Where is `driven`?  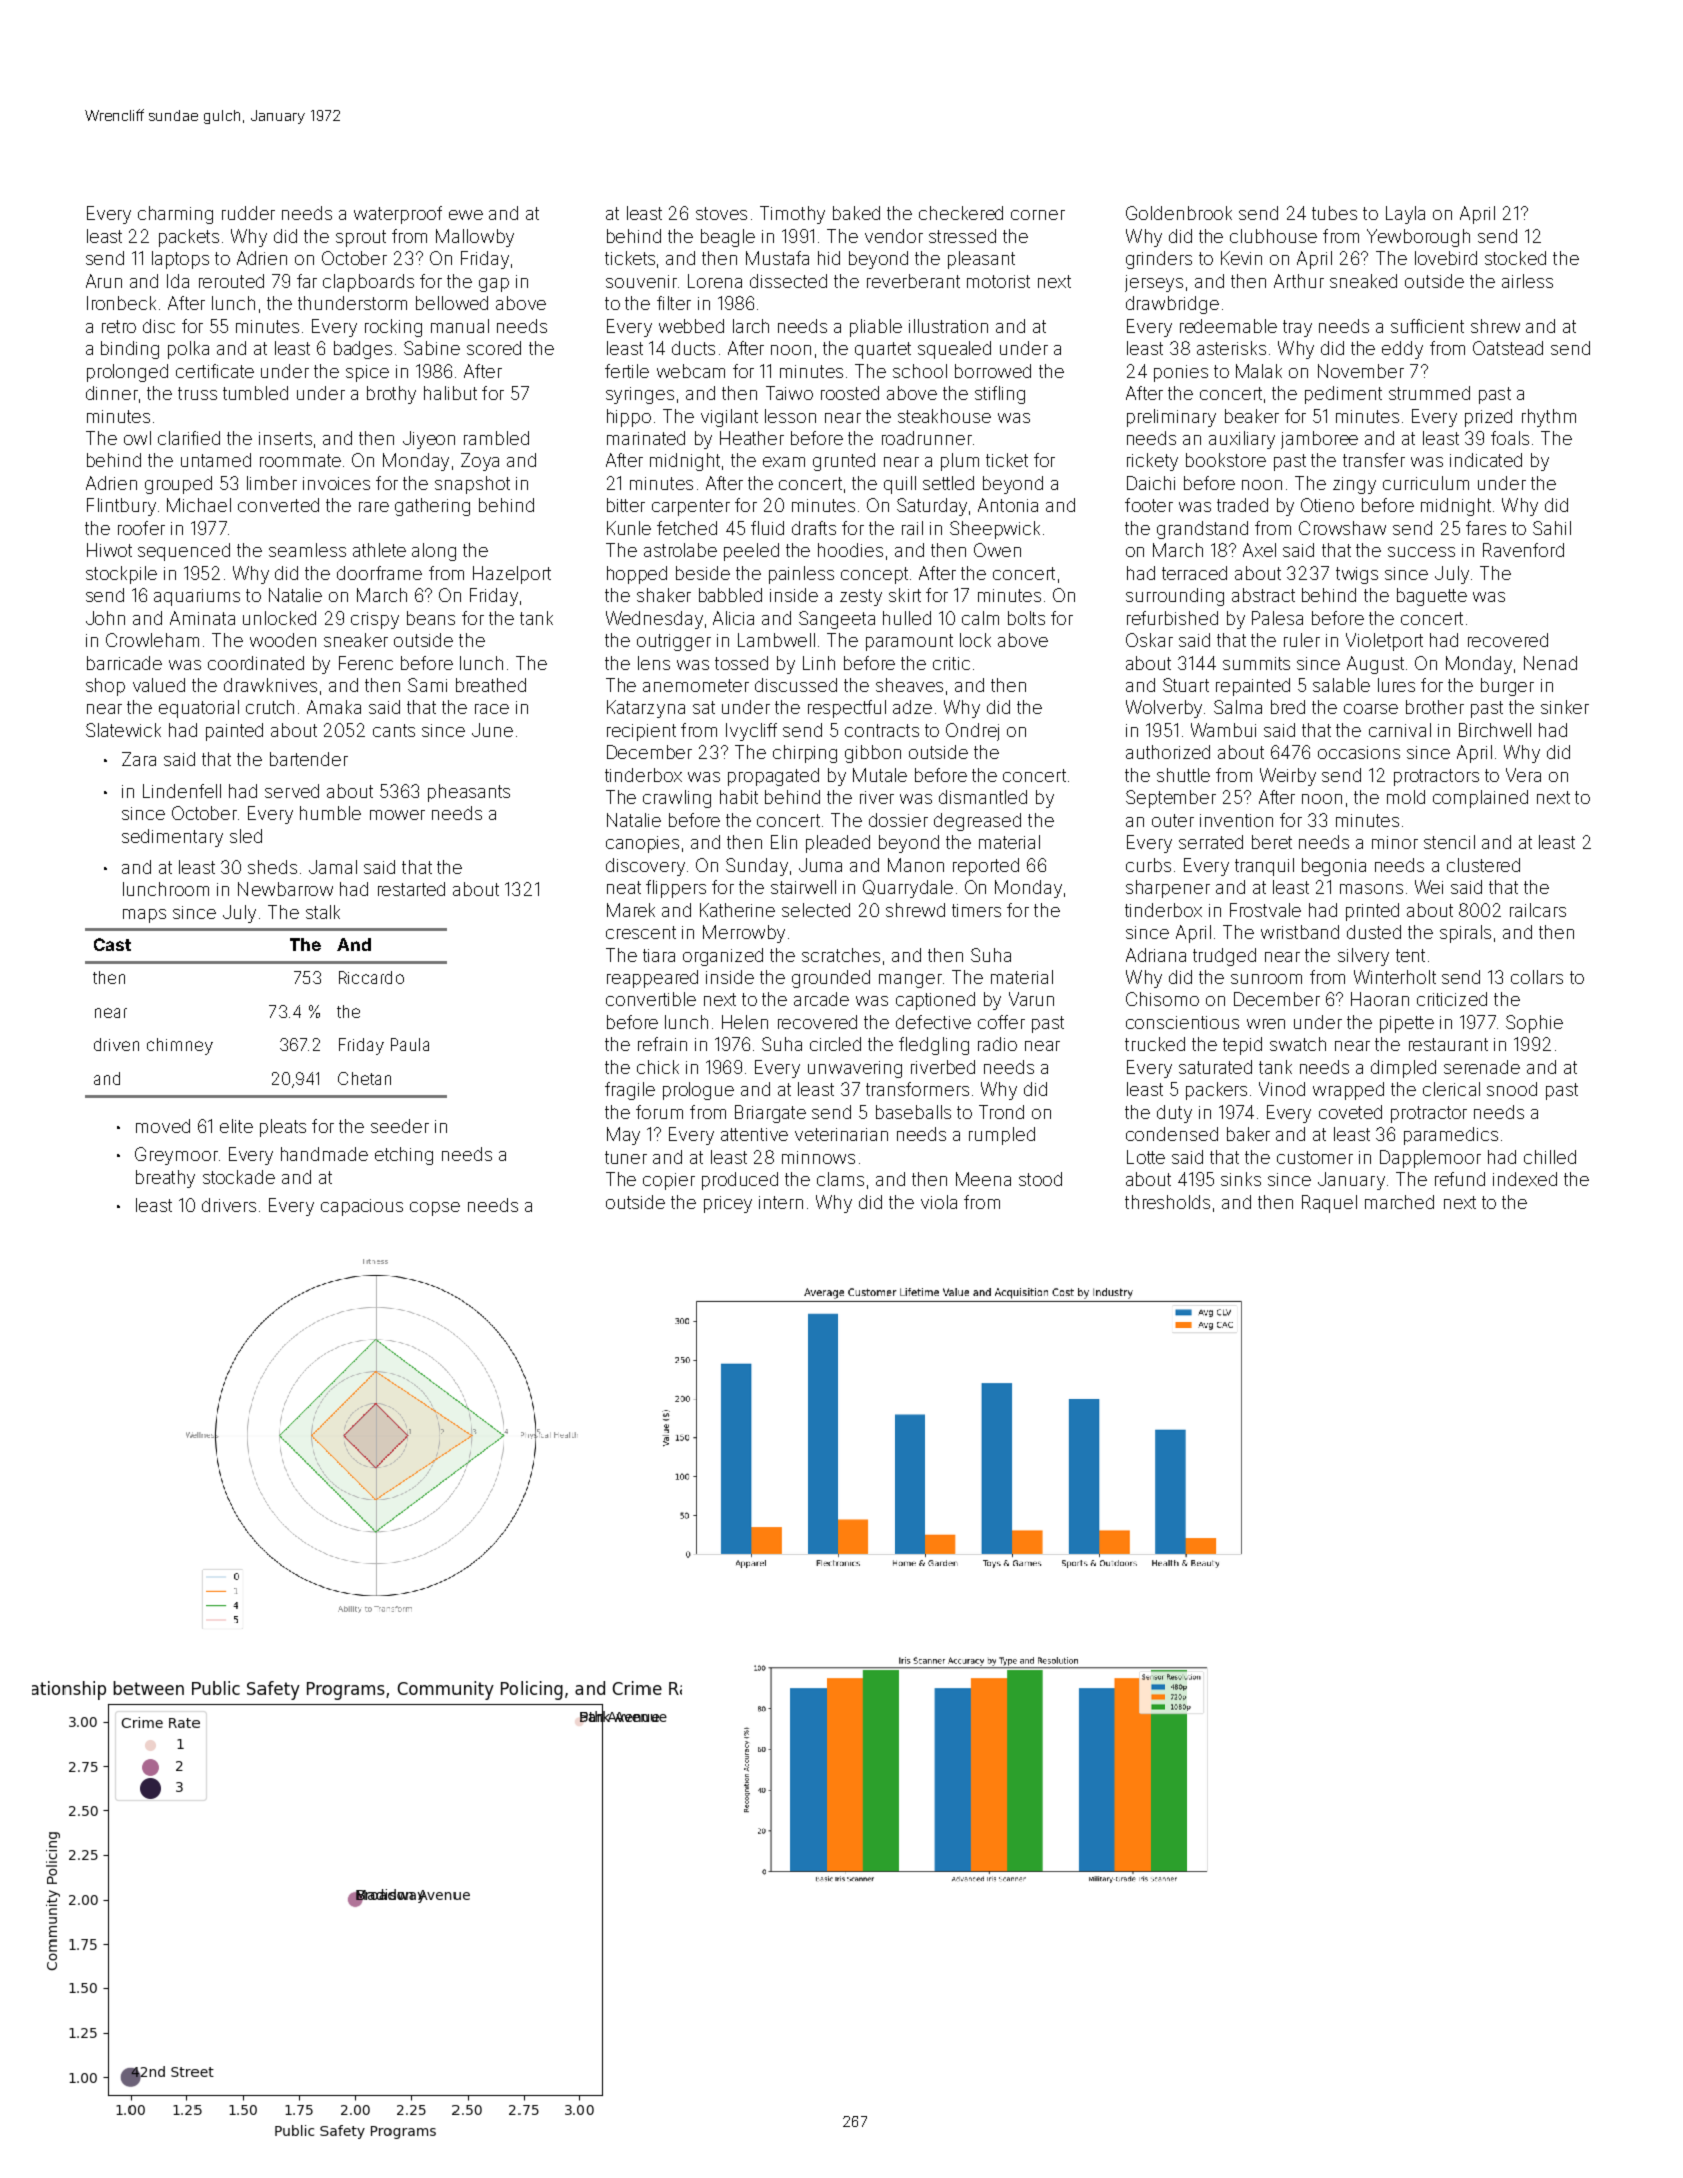 driven is located at coordinates (116, 1044).
